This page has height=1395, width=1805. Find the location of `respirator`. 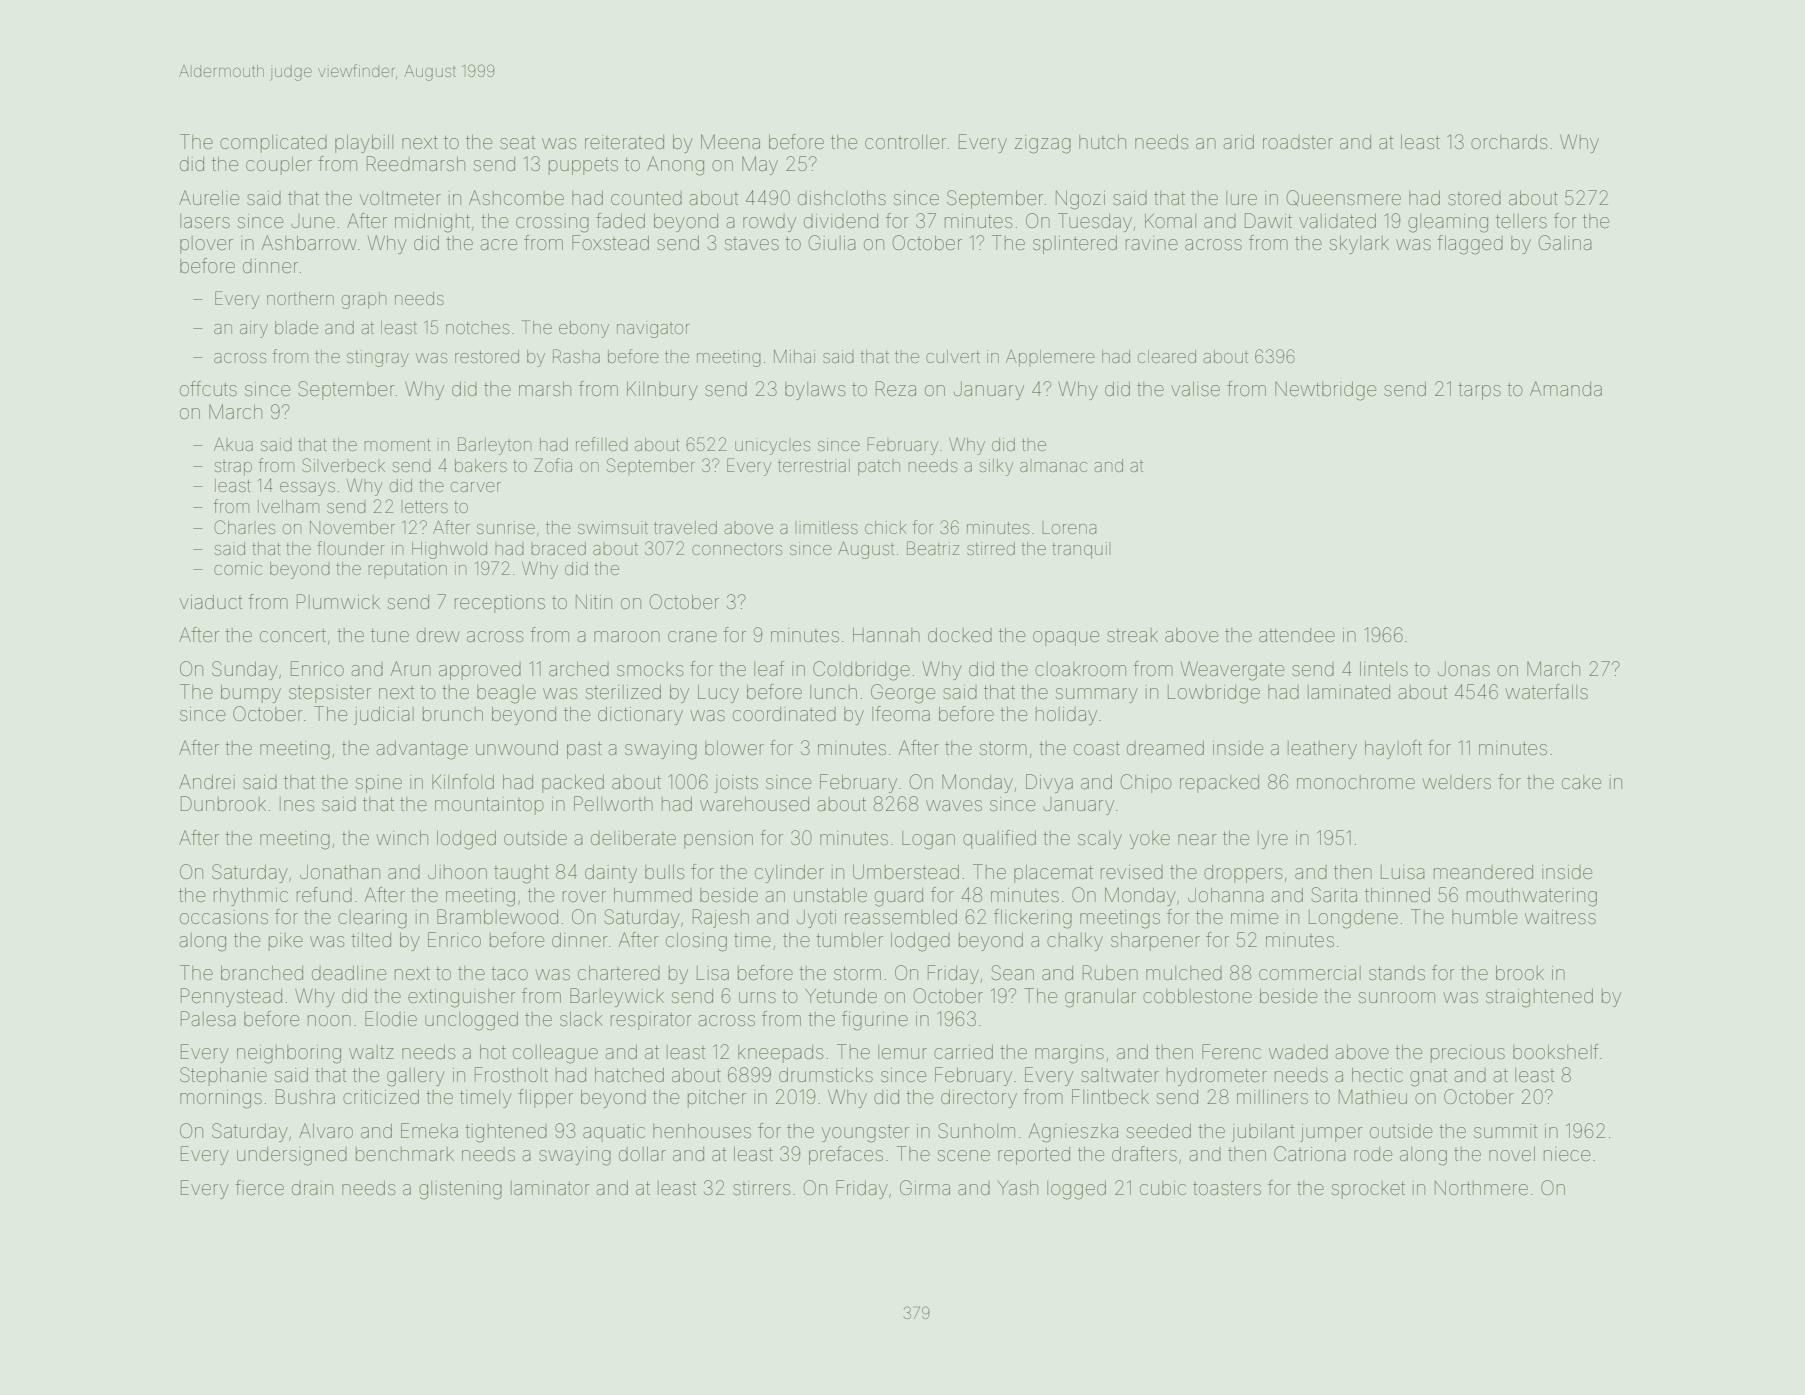

respirator is located at coordinates (651, 1021).
